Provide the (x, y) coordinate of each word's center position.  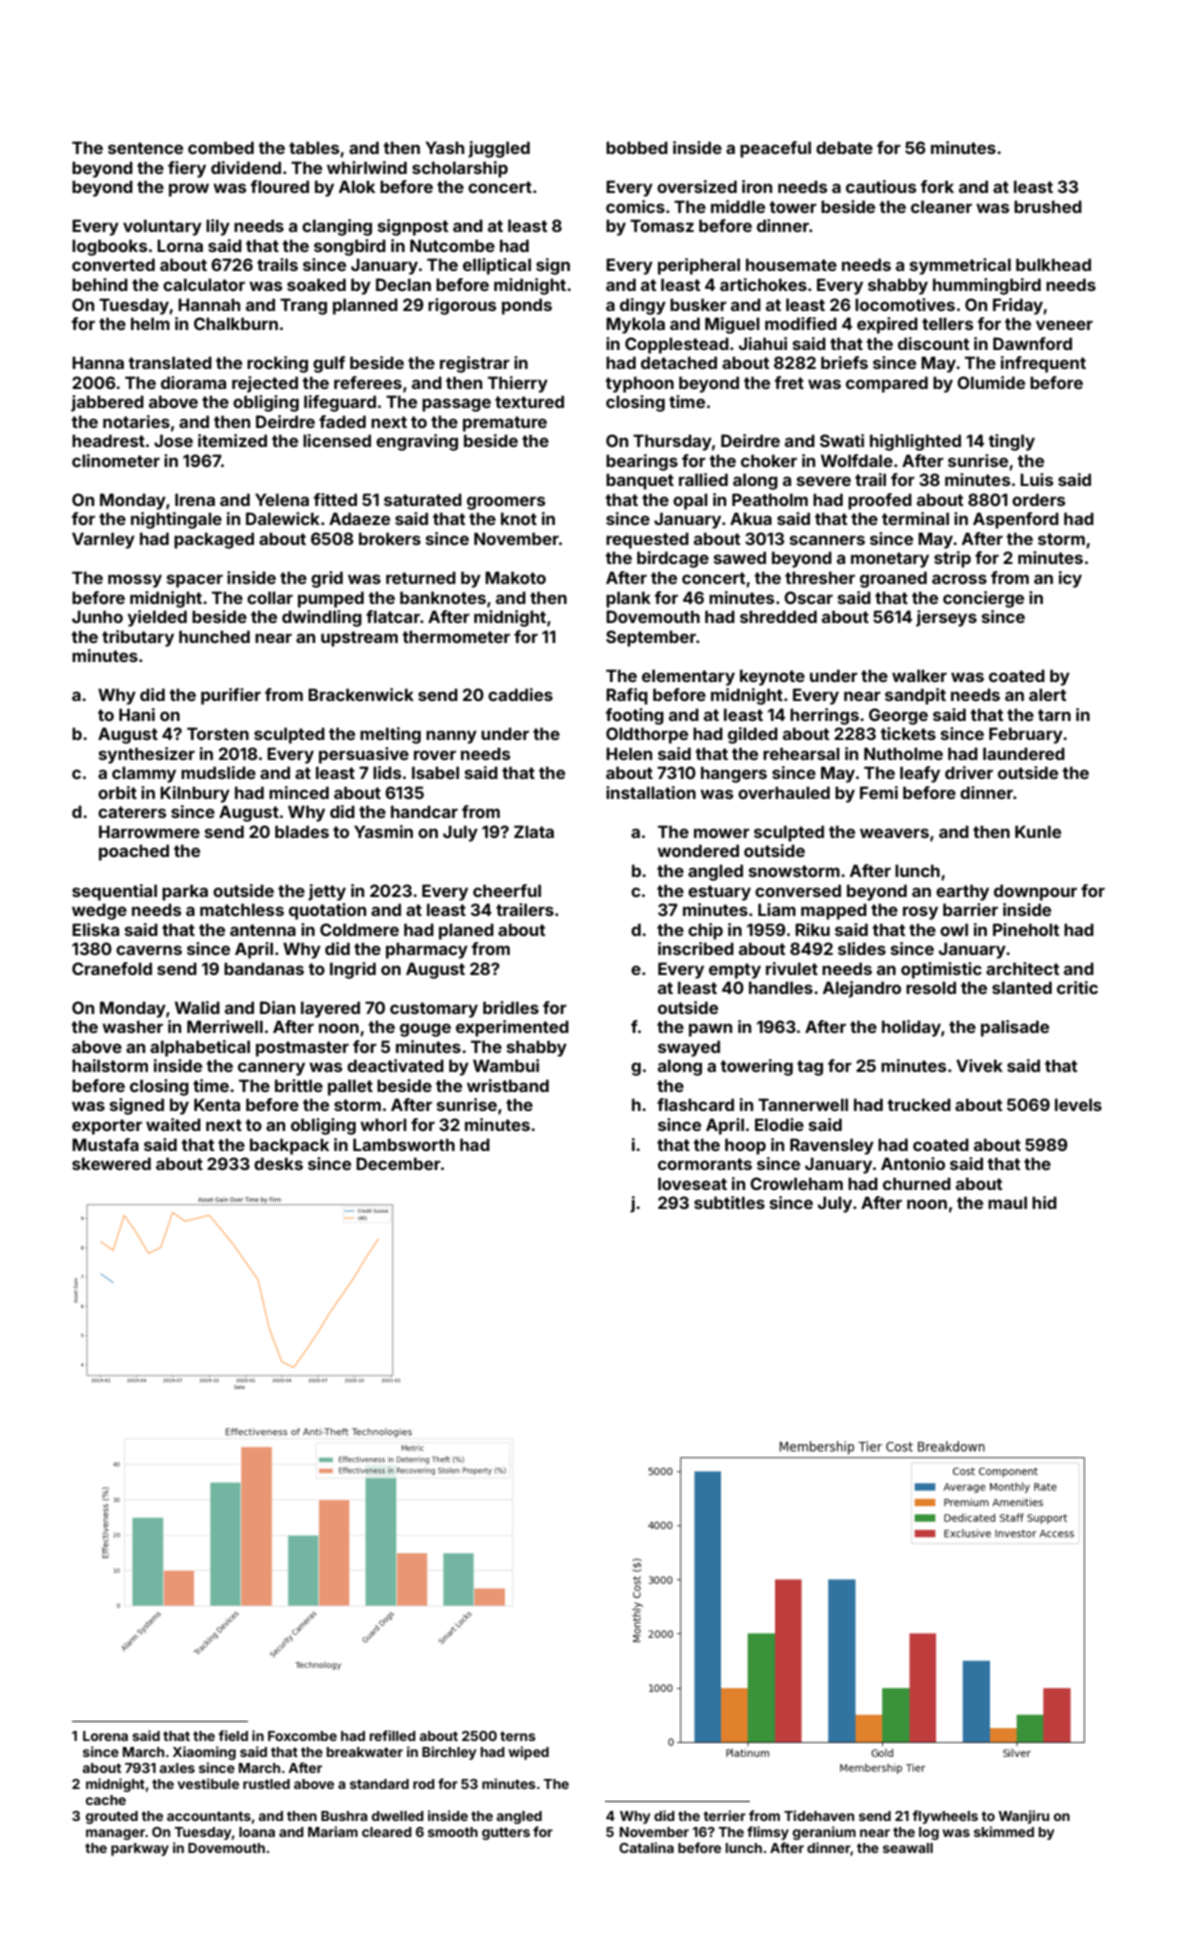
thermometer (456, 636)
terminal (915, 518)
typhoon (639, 384)
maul (1007, 1202)
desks (278, 1163)
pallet (350, 1087)
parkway (140, 1849)
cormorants (705, 1164)
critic (1077, 987)
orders (1038, 499)
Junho (97, 616)
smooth (453, 1832)
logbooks (109, 247)
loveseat (692, 1183)
